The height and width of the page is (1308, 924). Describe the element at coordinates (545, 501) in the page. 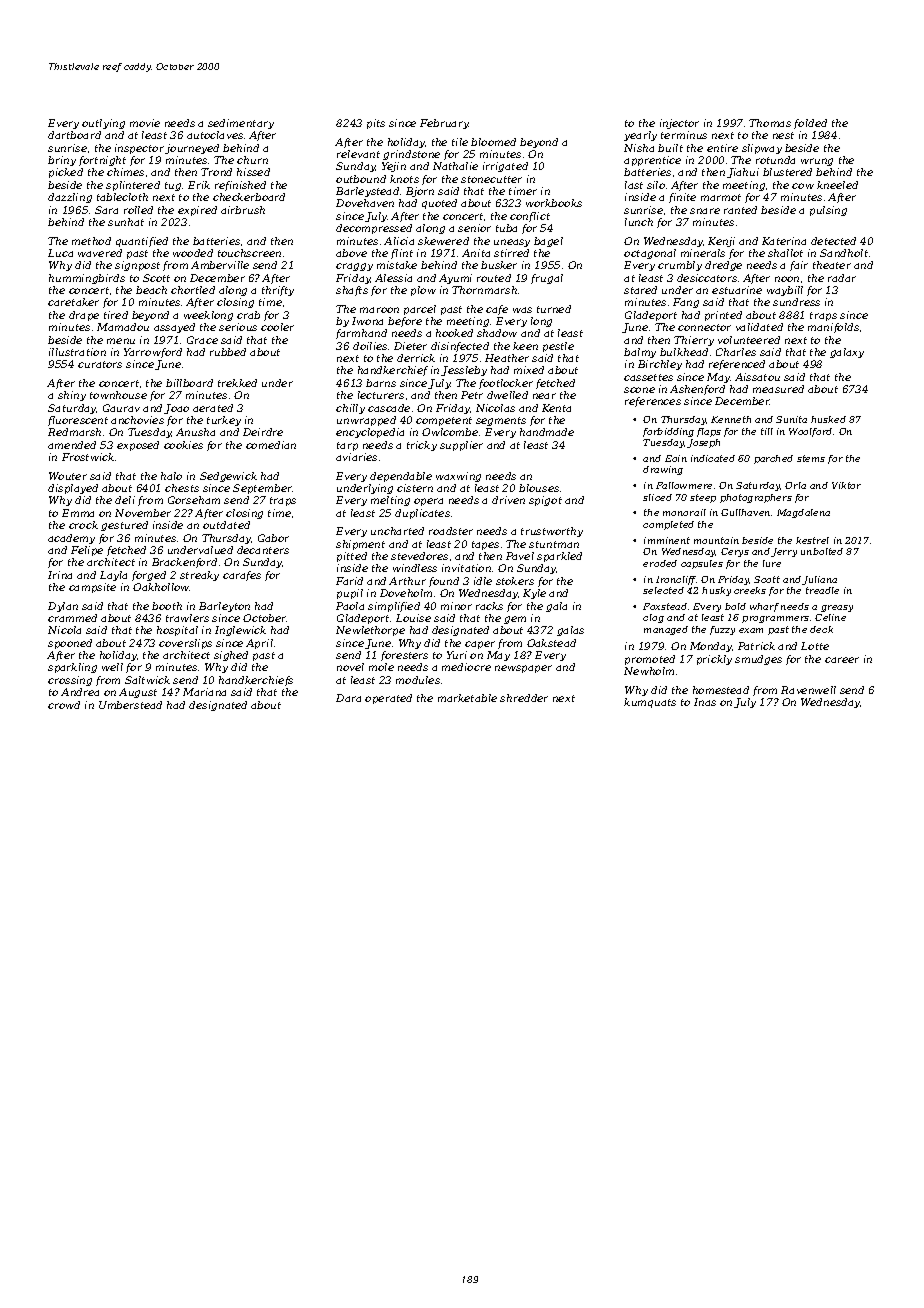

I see `spigot` at that location.
